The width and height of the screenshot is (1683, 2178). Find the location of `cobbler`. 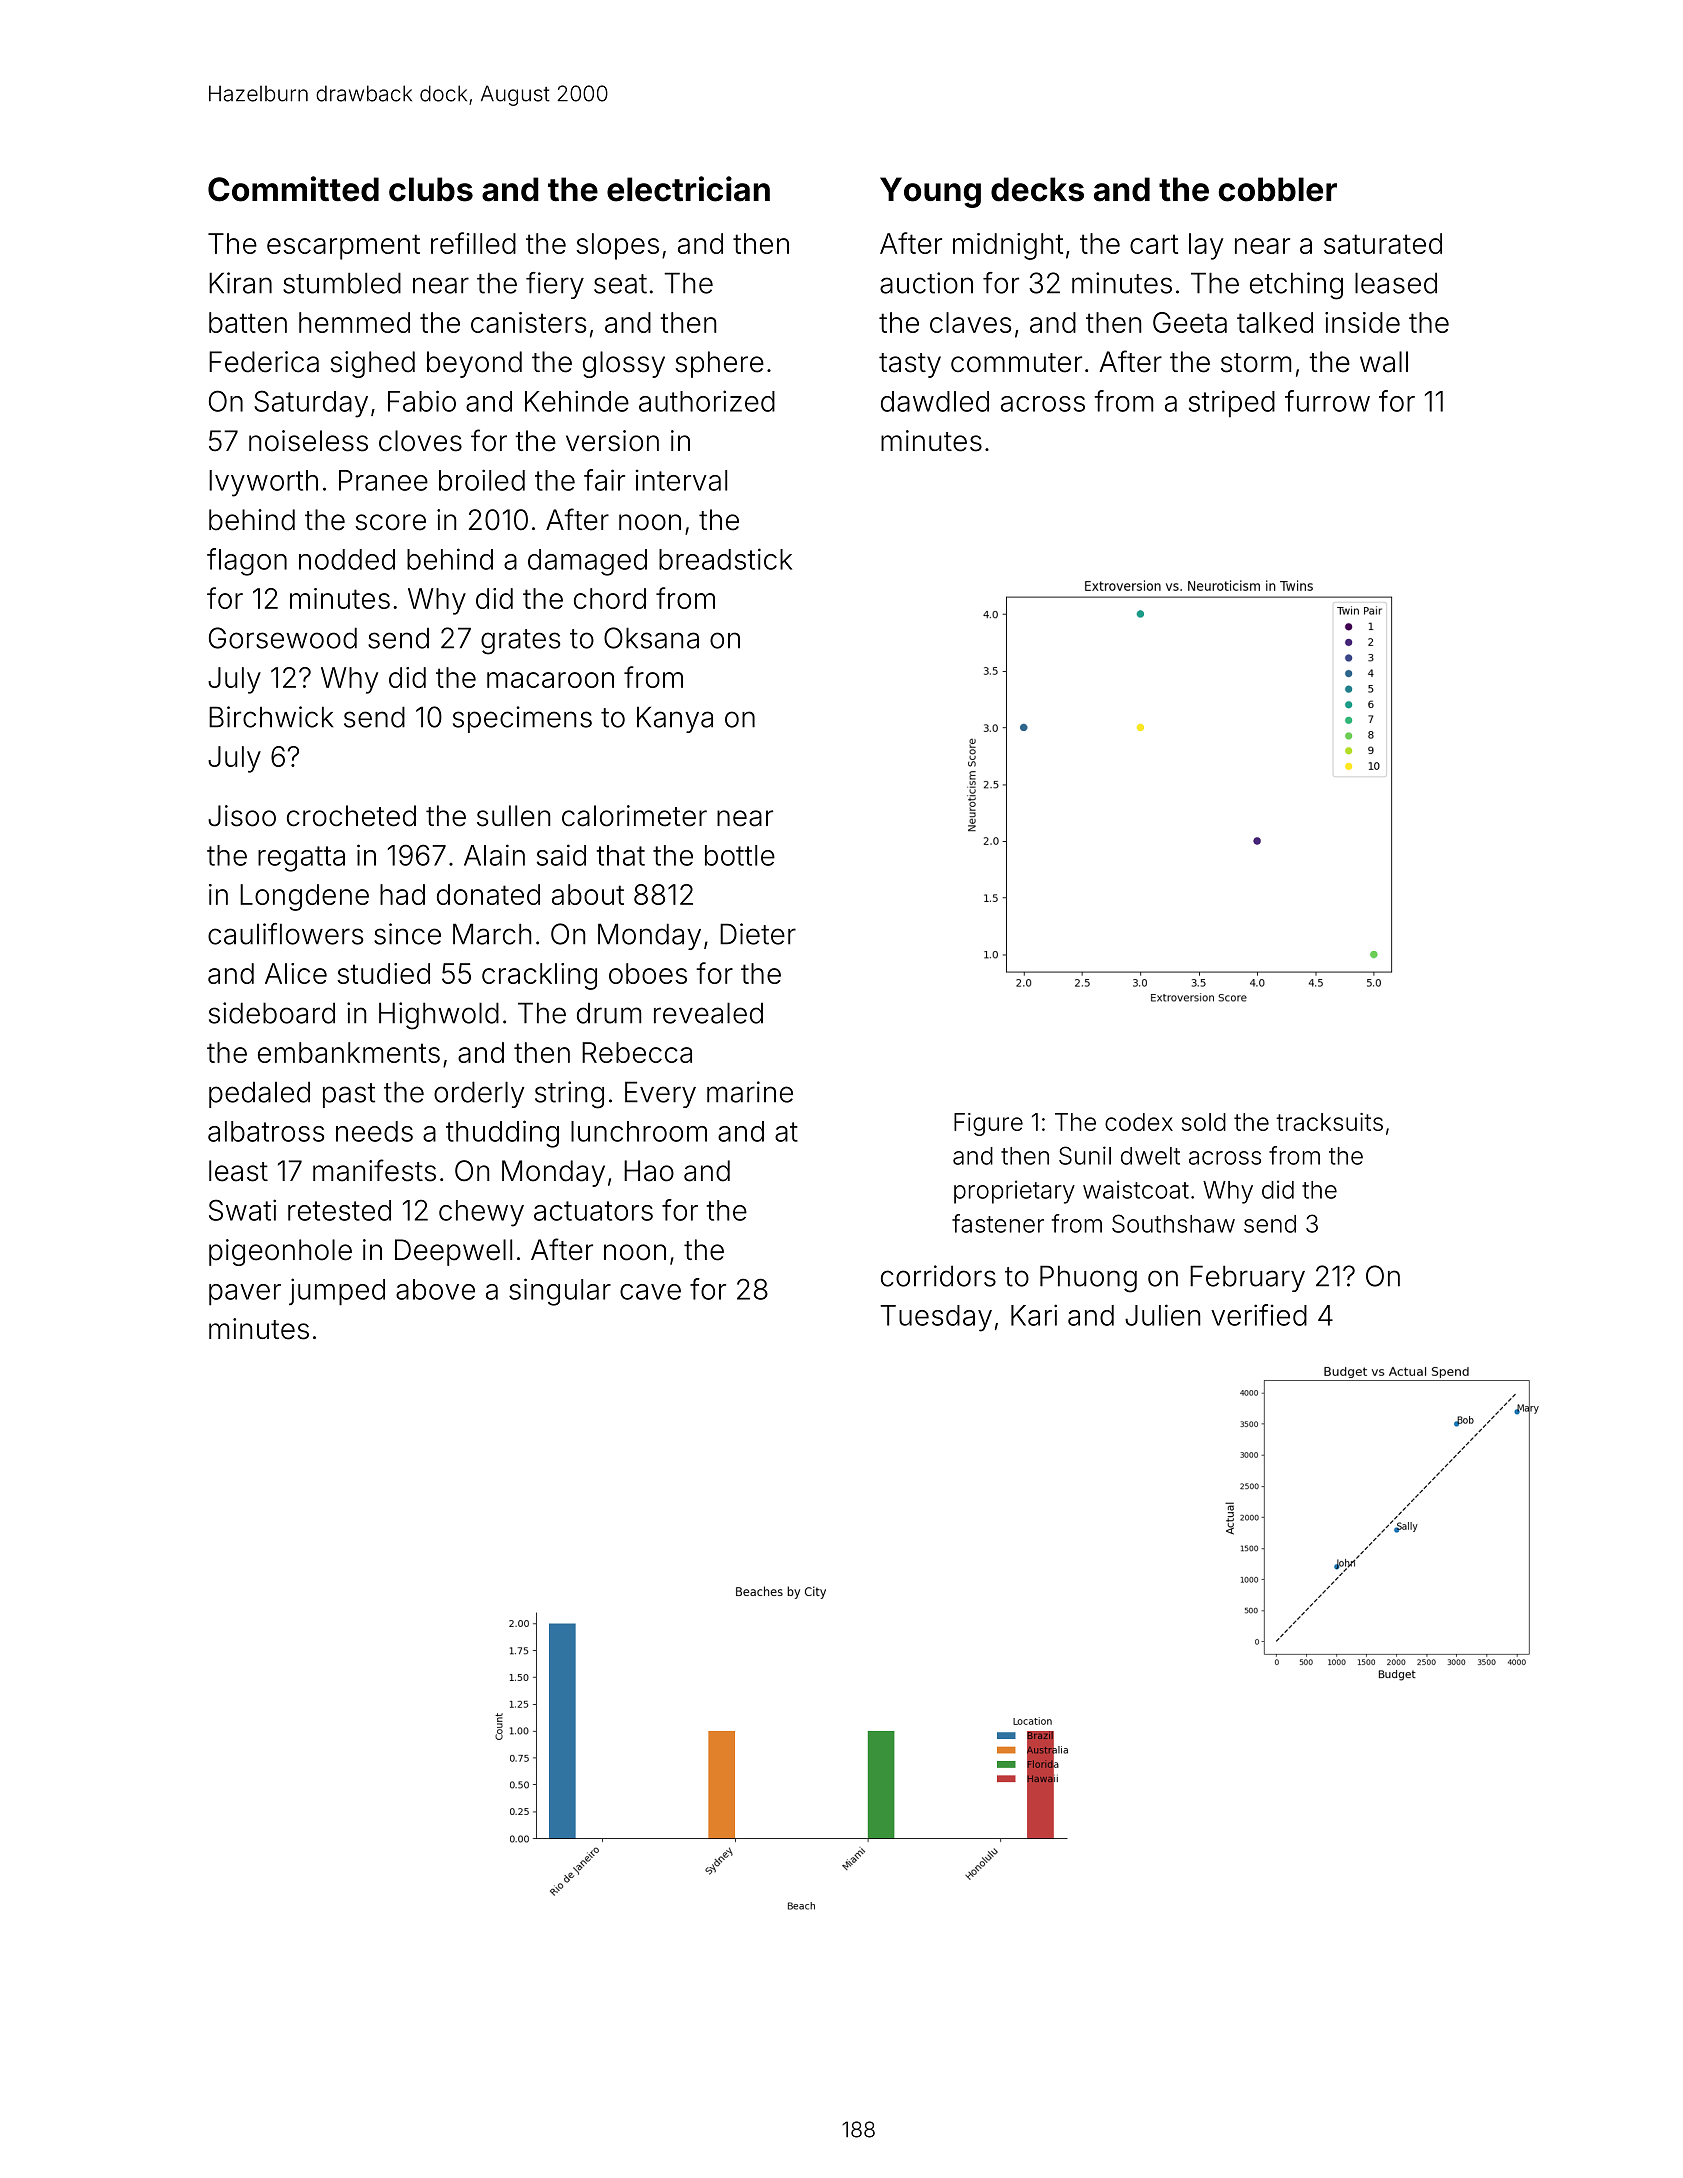

cobbler is located at coordinates (1278, 189).
